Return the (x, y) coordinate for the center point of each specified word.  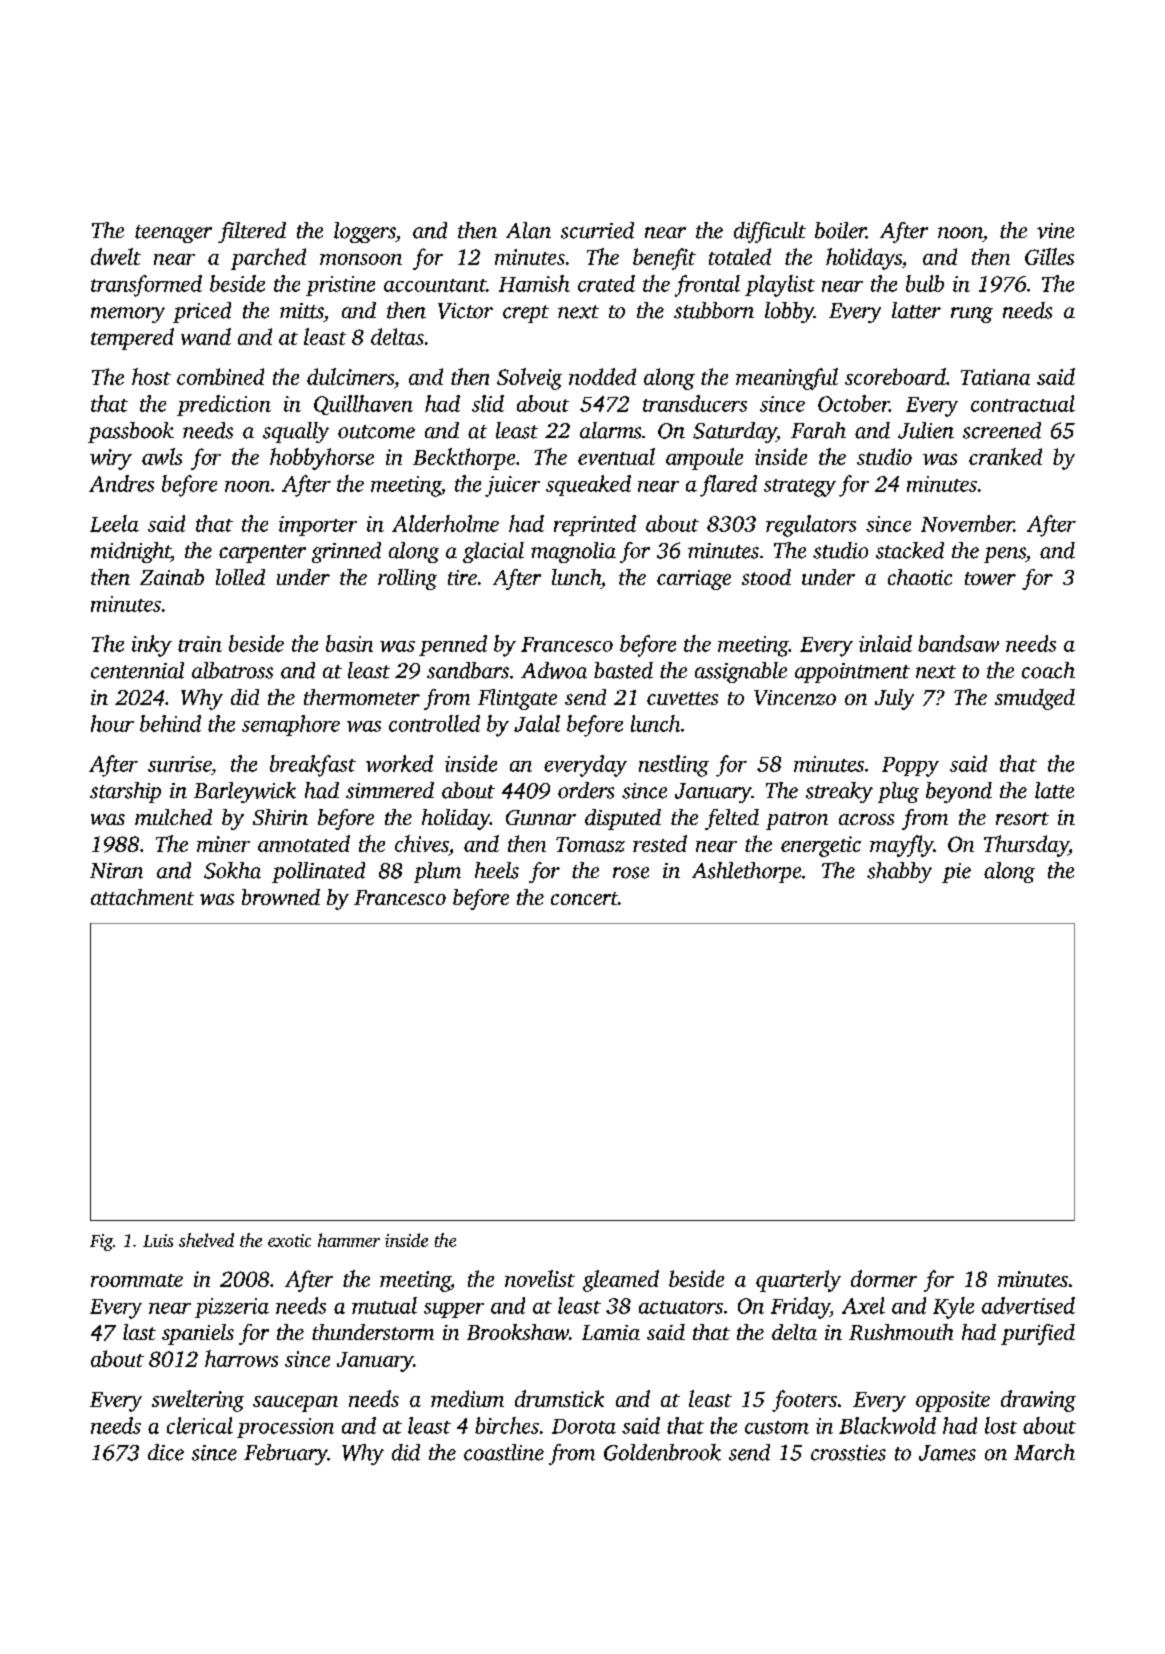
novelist (540, 1278)
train (200, 644)
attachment (142, 897)
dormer (884, 1278)
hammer (349, 1240)
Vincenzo (795, 697)
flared (728, 486)
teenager (173, 234)
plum (437, 872)
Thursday (1026, 846)
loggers (365, 232)
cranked (1005, 456)
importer (318, 526)
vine (1055, 231)
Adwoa (554, 670)
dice (166, 1452)
